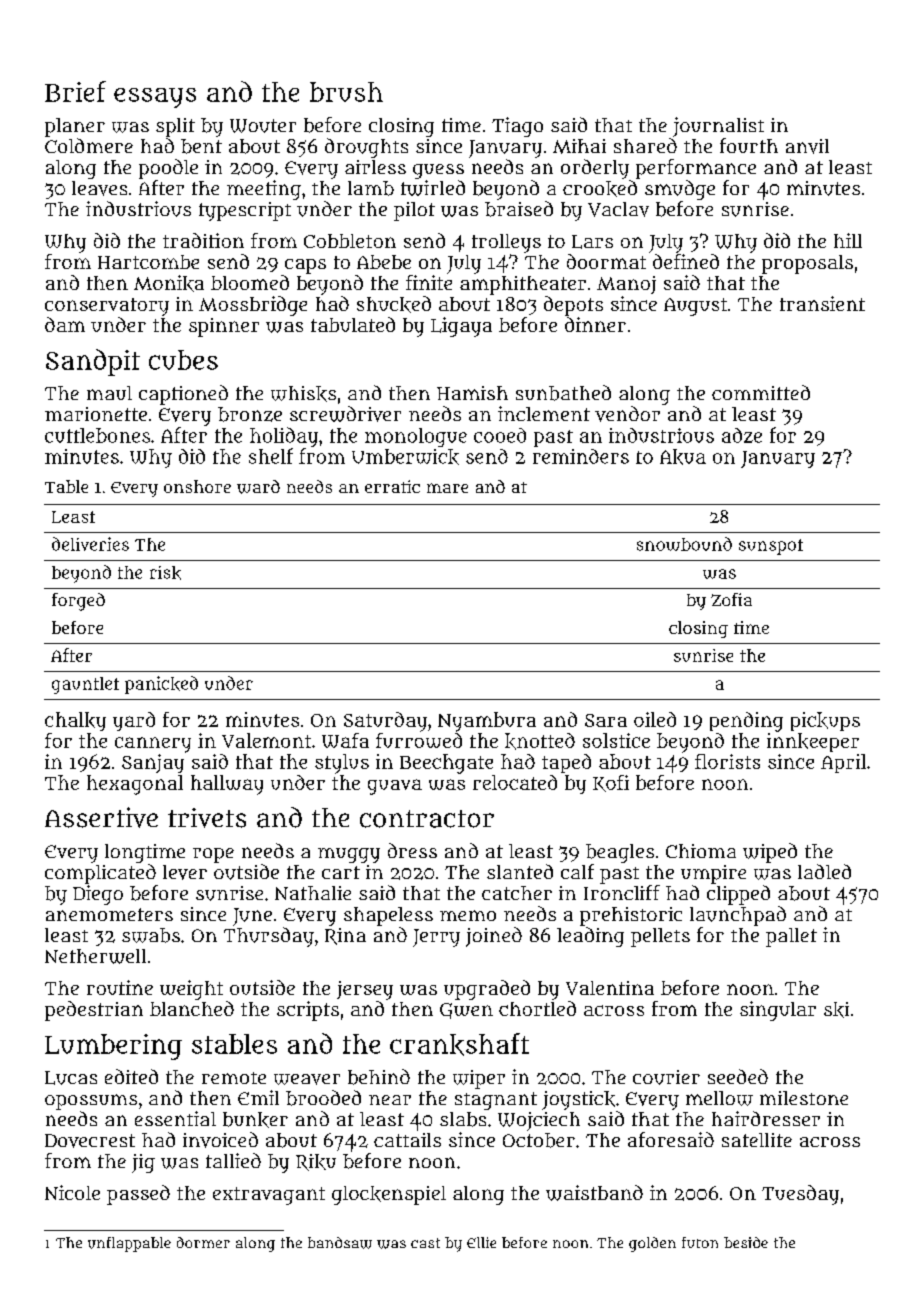 Image resolution: width=924 pixels, height=1308 pixels. What do you see at coordinates (683, 457) in the screenshot?
I see `Akua` at bounding box center [683, 457].
